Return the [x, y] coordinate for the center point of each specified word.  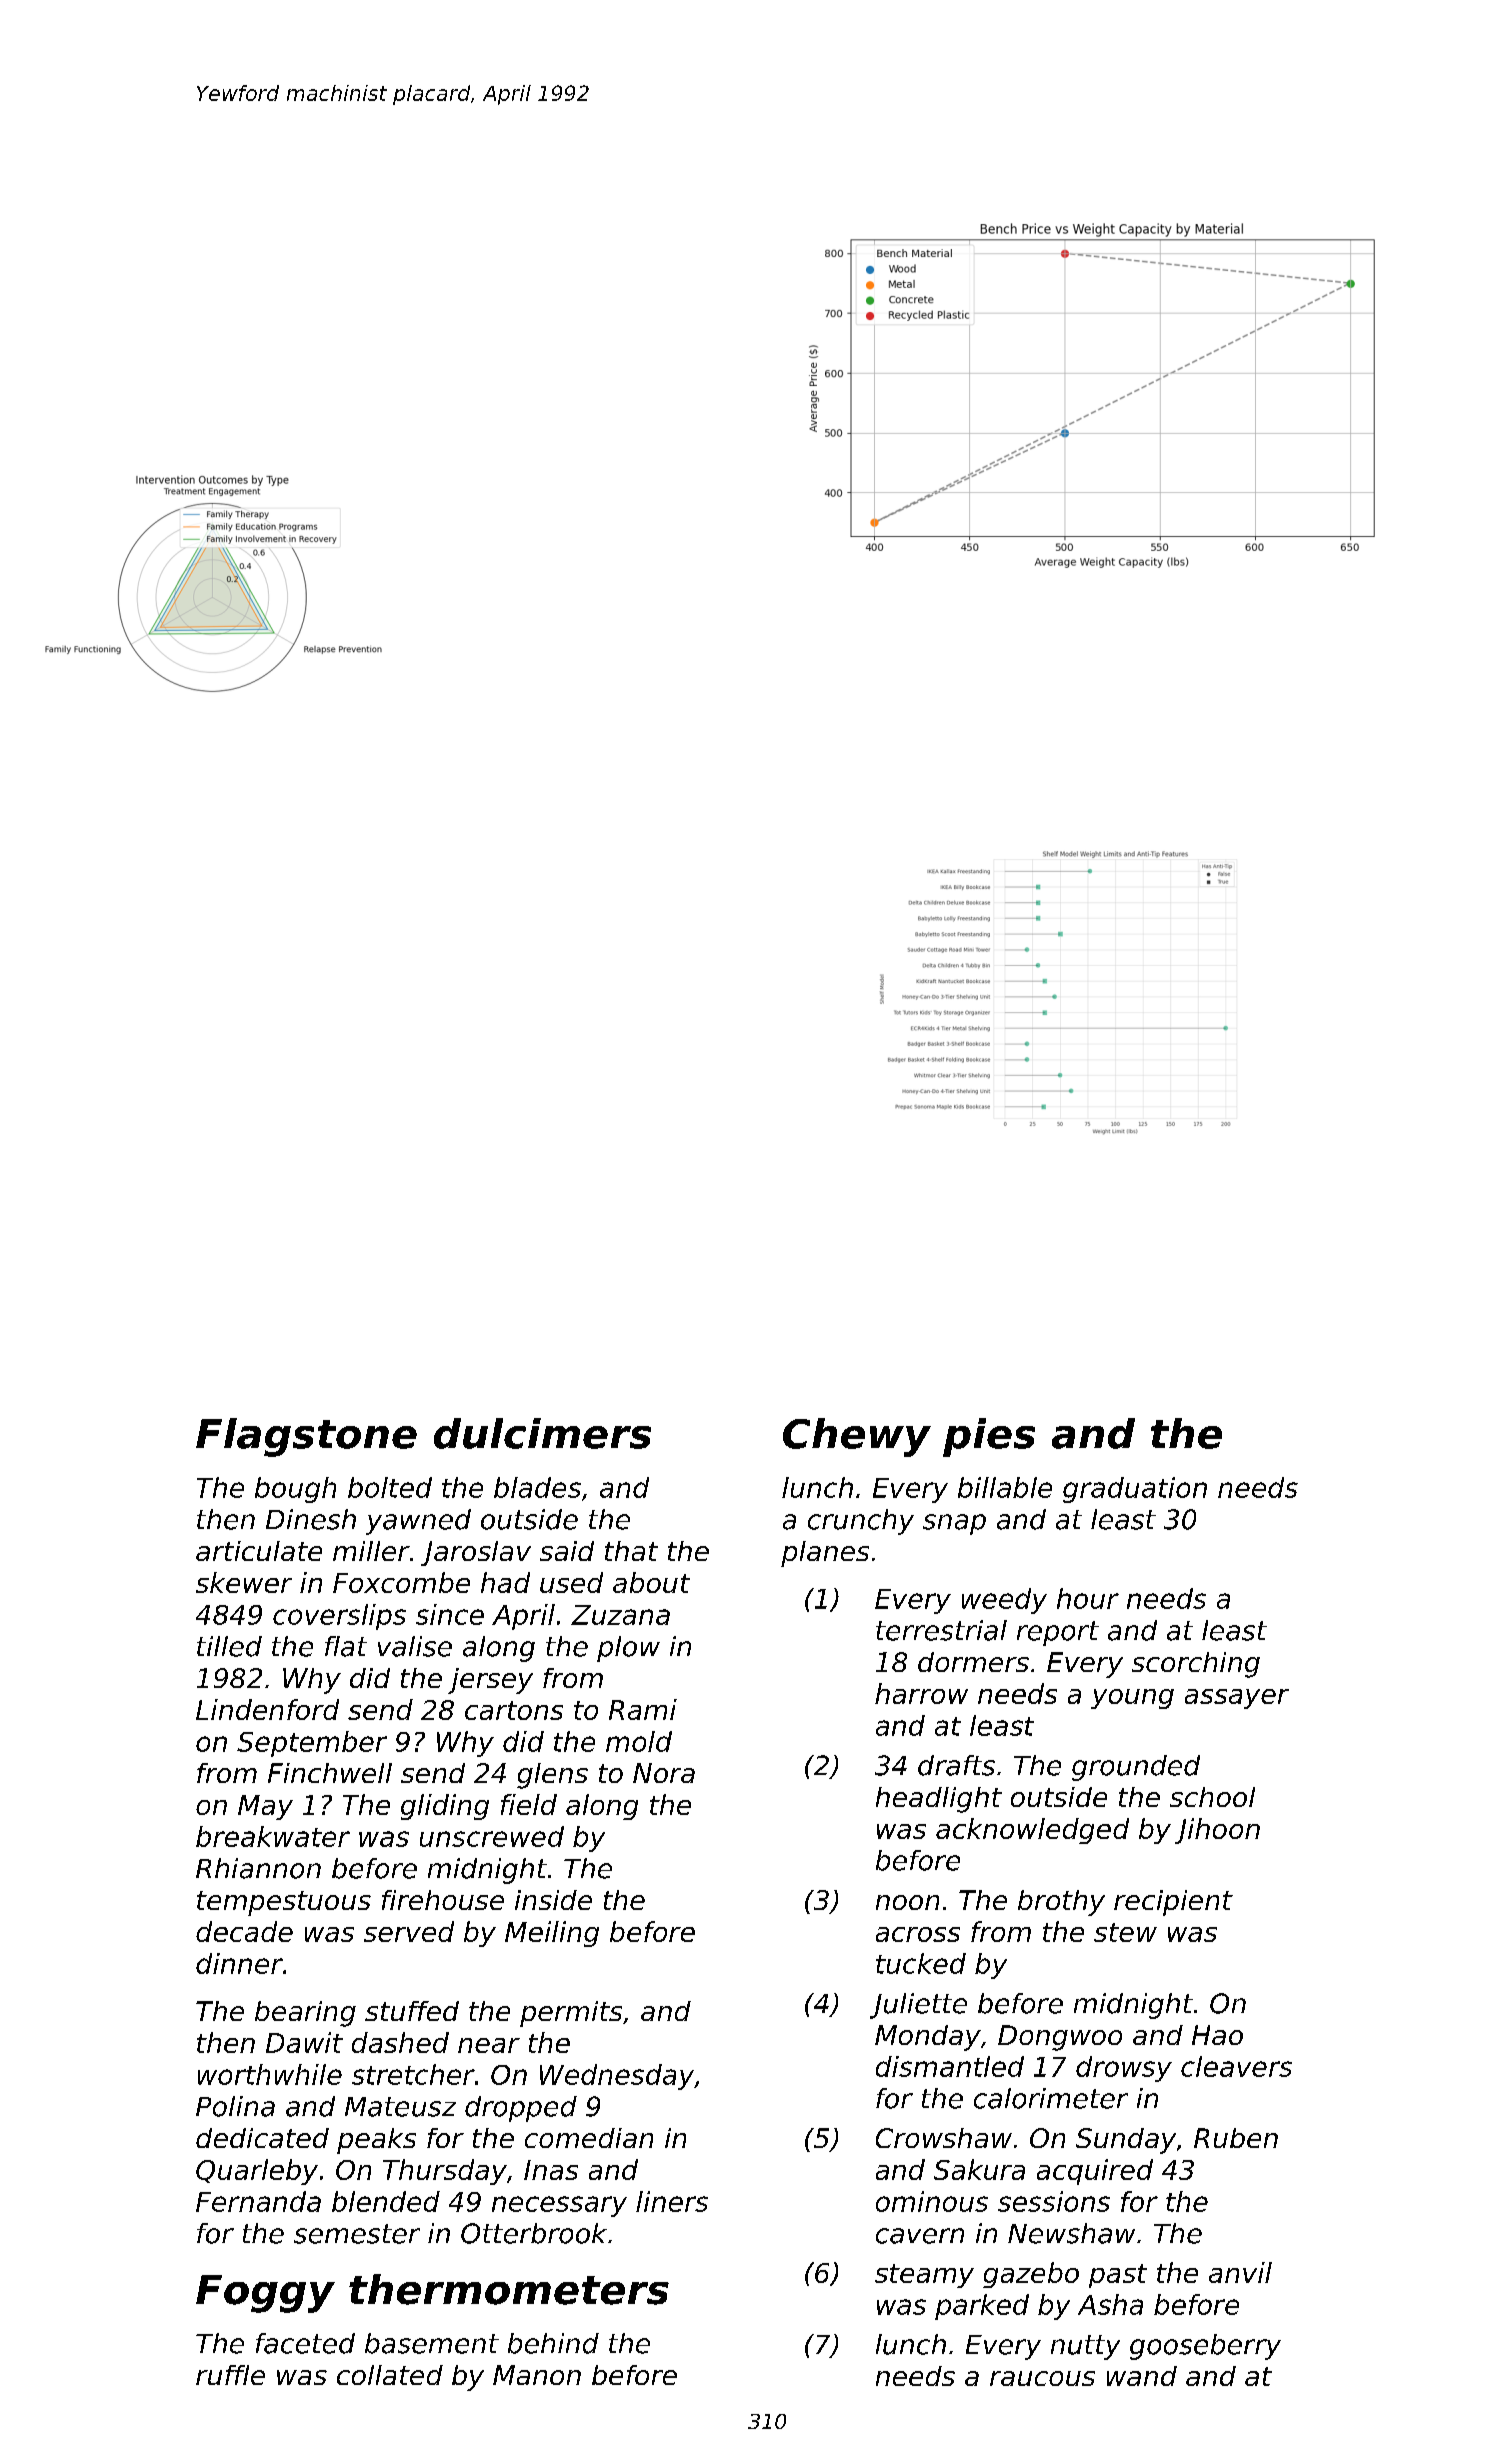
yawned [418, 1522]
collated [390, 2375]
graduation [1135, 1490]
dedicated [262, 2138]
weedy [1004, 1601]
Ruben [1236, 2138]
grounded [1136, 1768]
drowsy [1124, 2069]
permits [571, 2014]
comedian [589, 2138]
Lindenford [267, 1709]
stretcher [413, 2074]
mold [639, 1741]
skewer [244, 1582]
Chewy [857, 1437]
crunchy [861, 1522]
